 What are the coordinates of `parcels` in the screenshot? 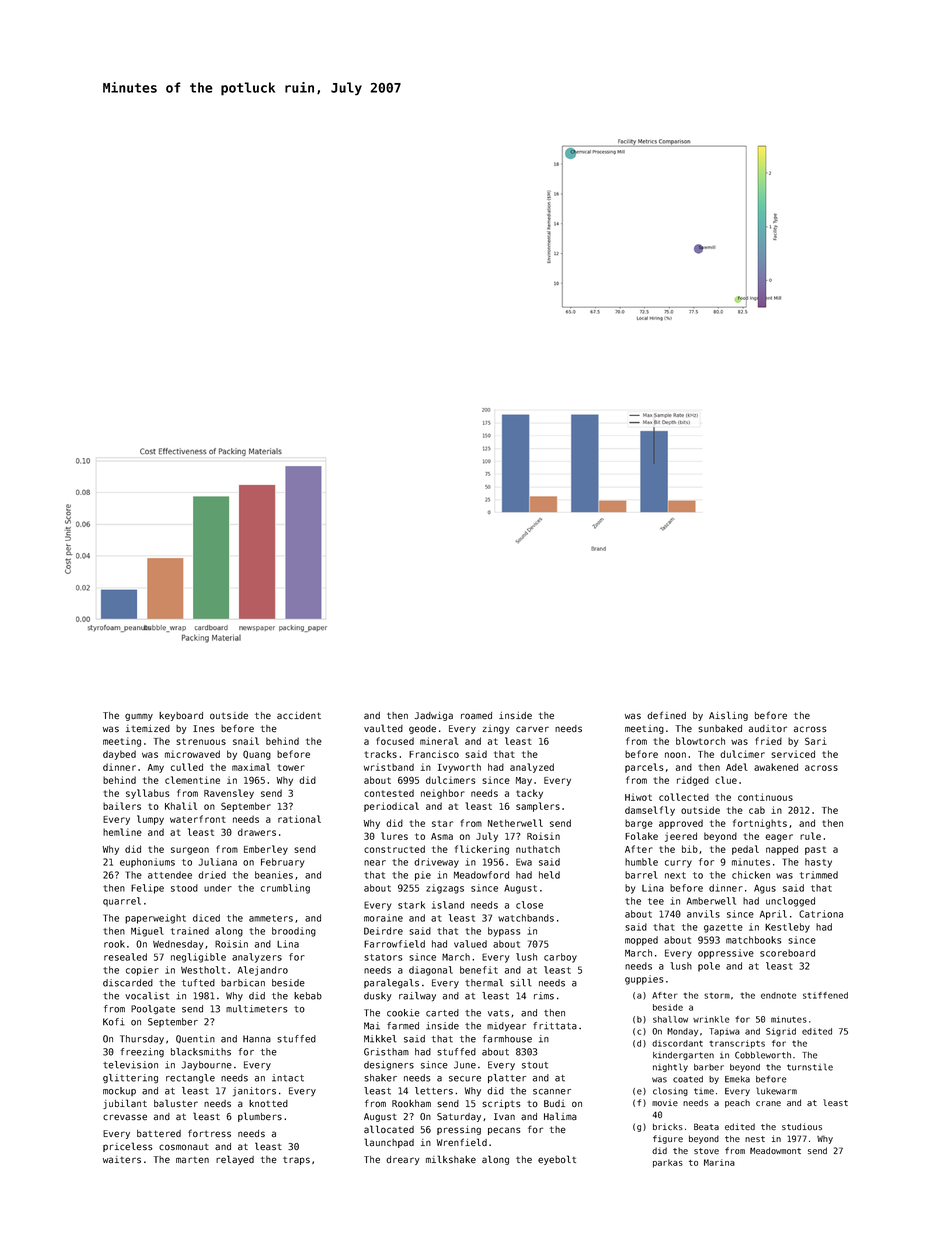 It's located at (644, 768).
